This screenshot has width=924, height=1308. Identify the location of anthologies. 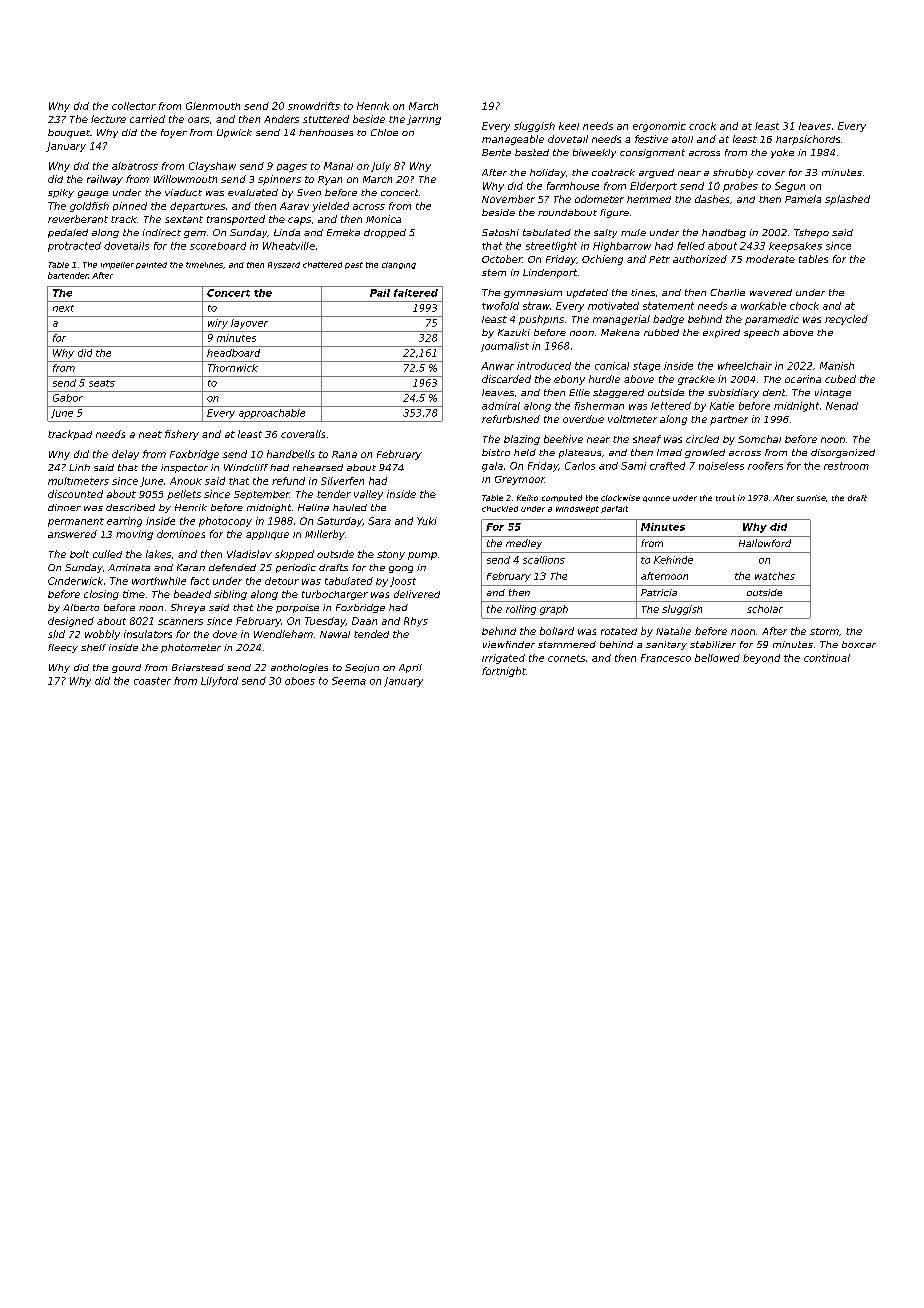
(299, 668).
